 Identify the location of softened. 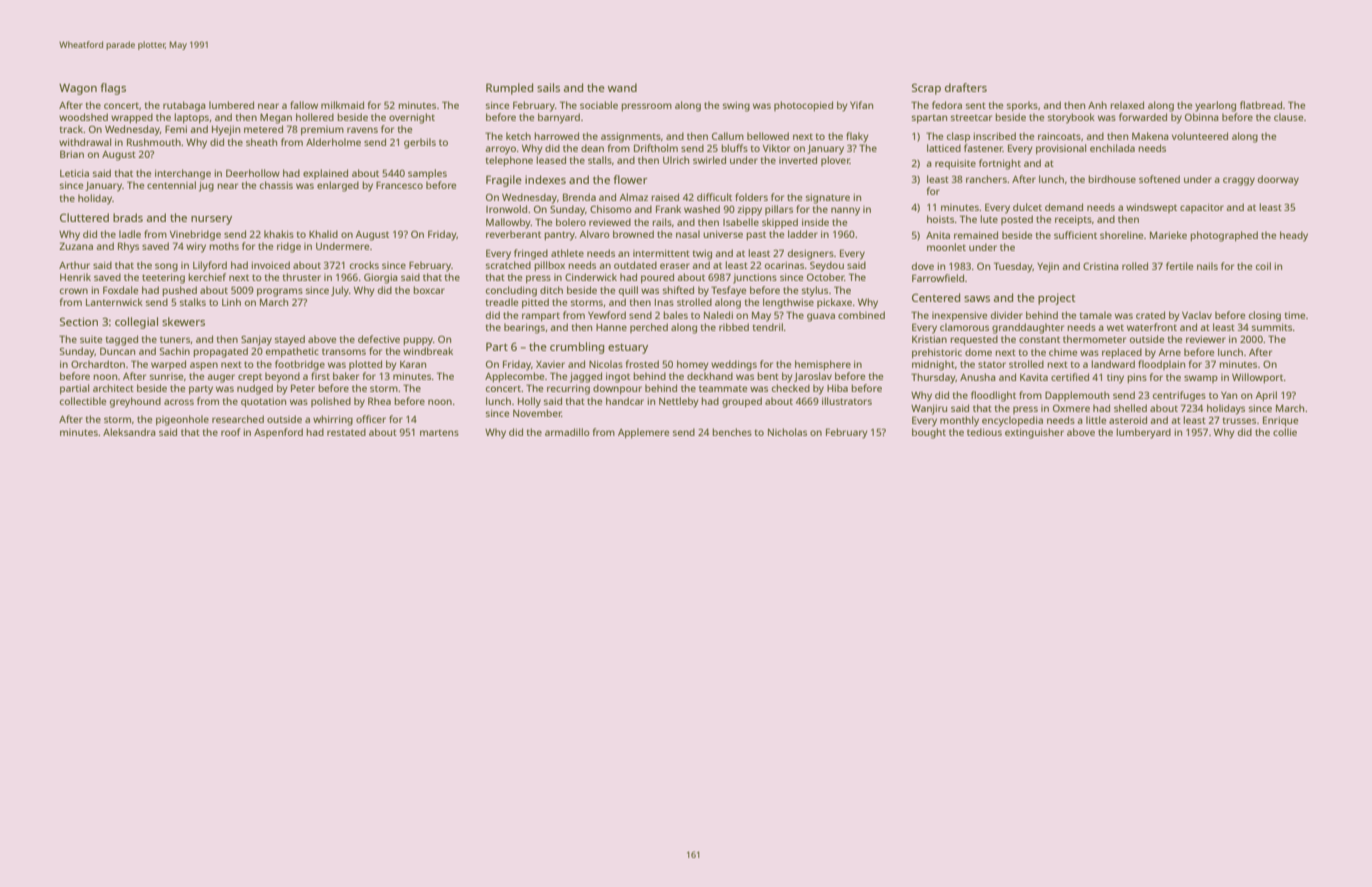
(1159, 179).
